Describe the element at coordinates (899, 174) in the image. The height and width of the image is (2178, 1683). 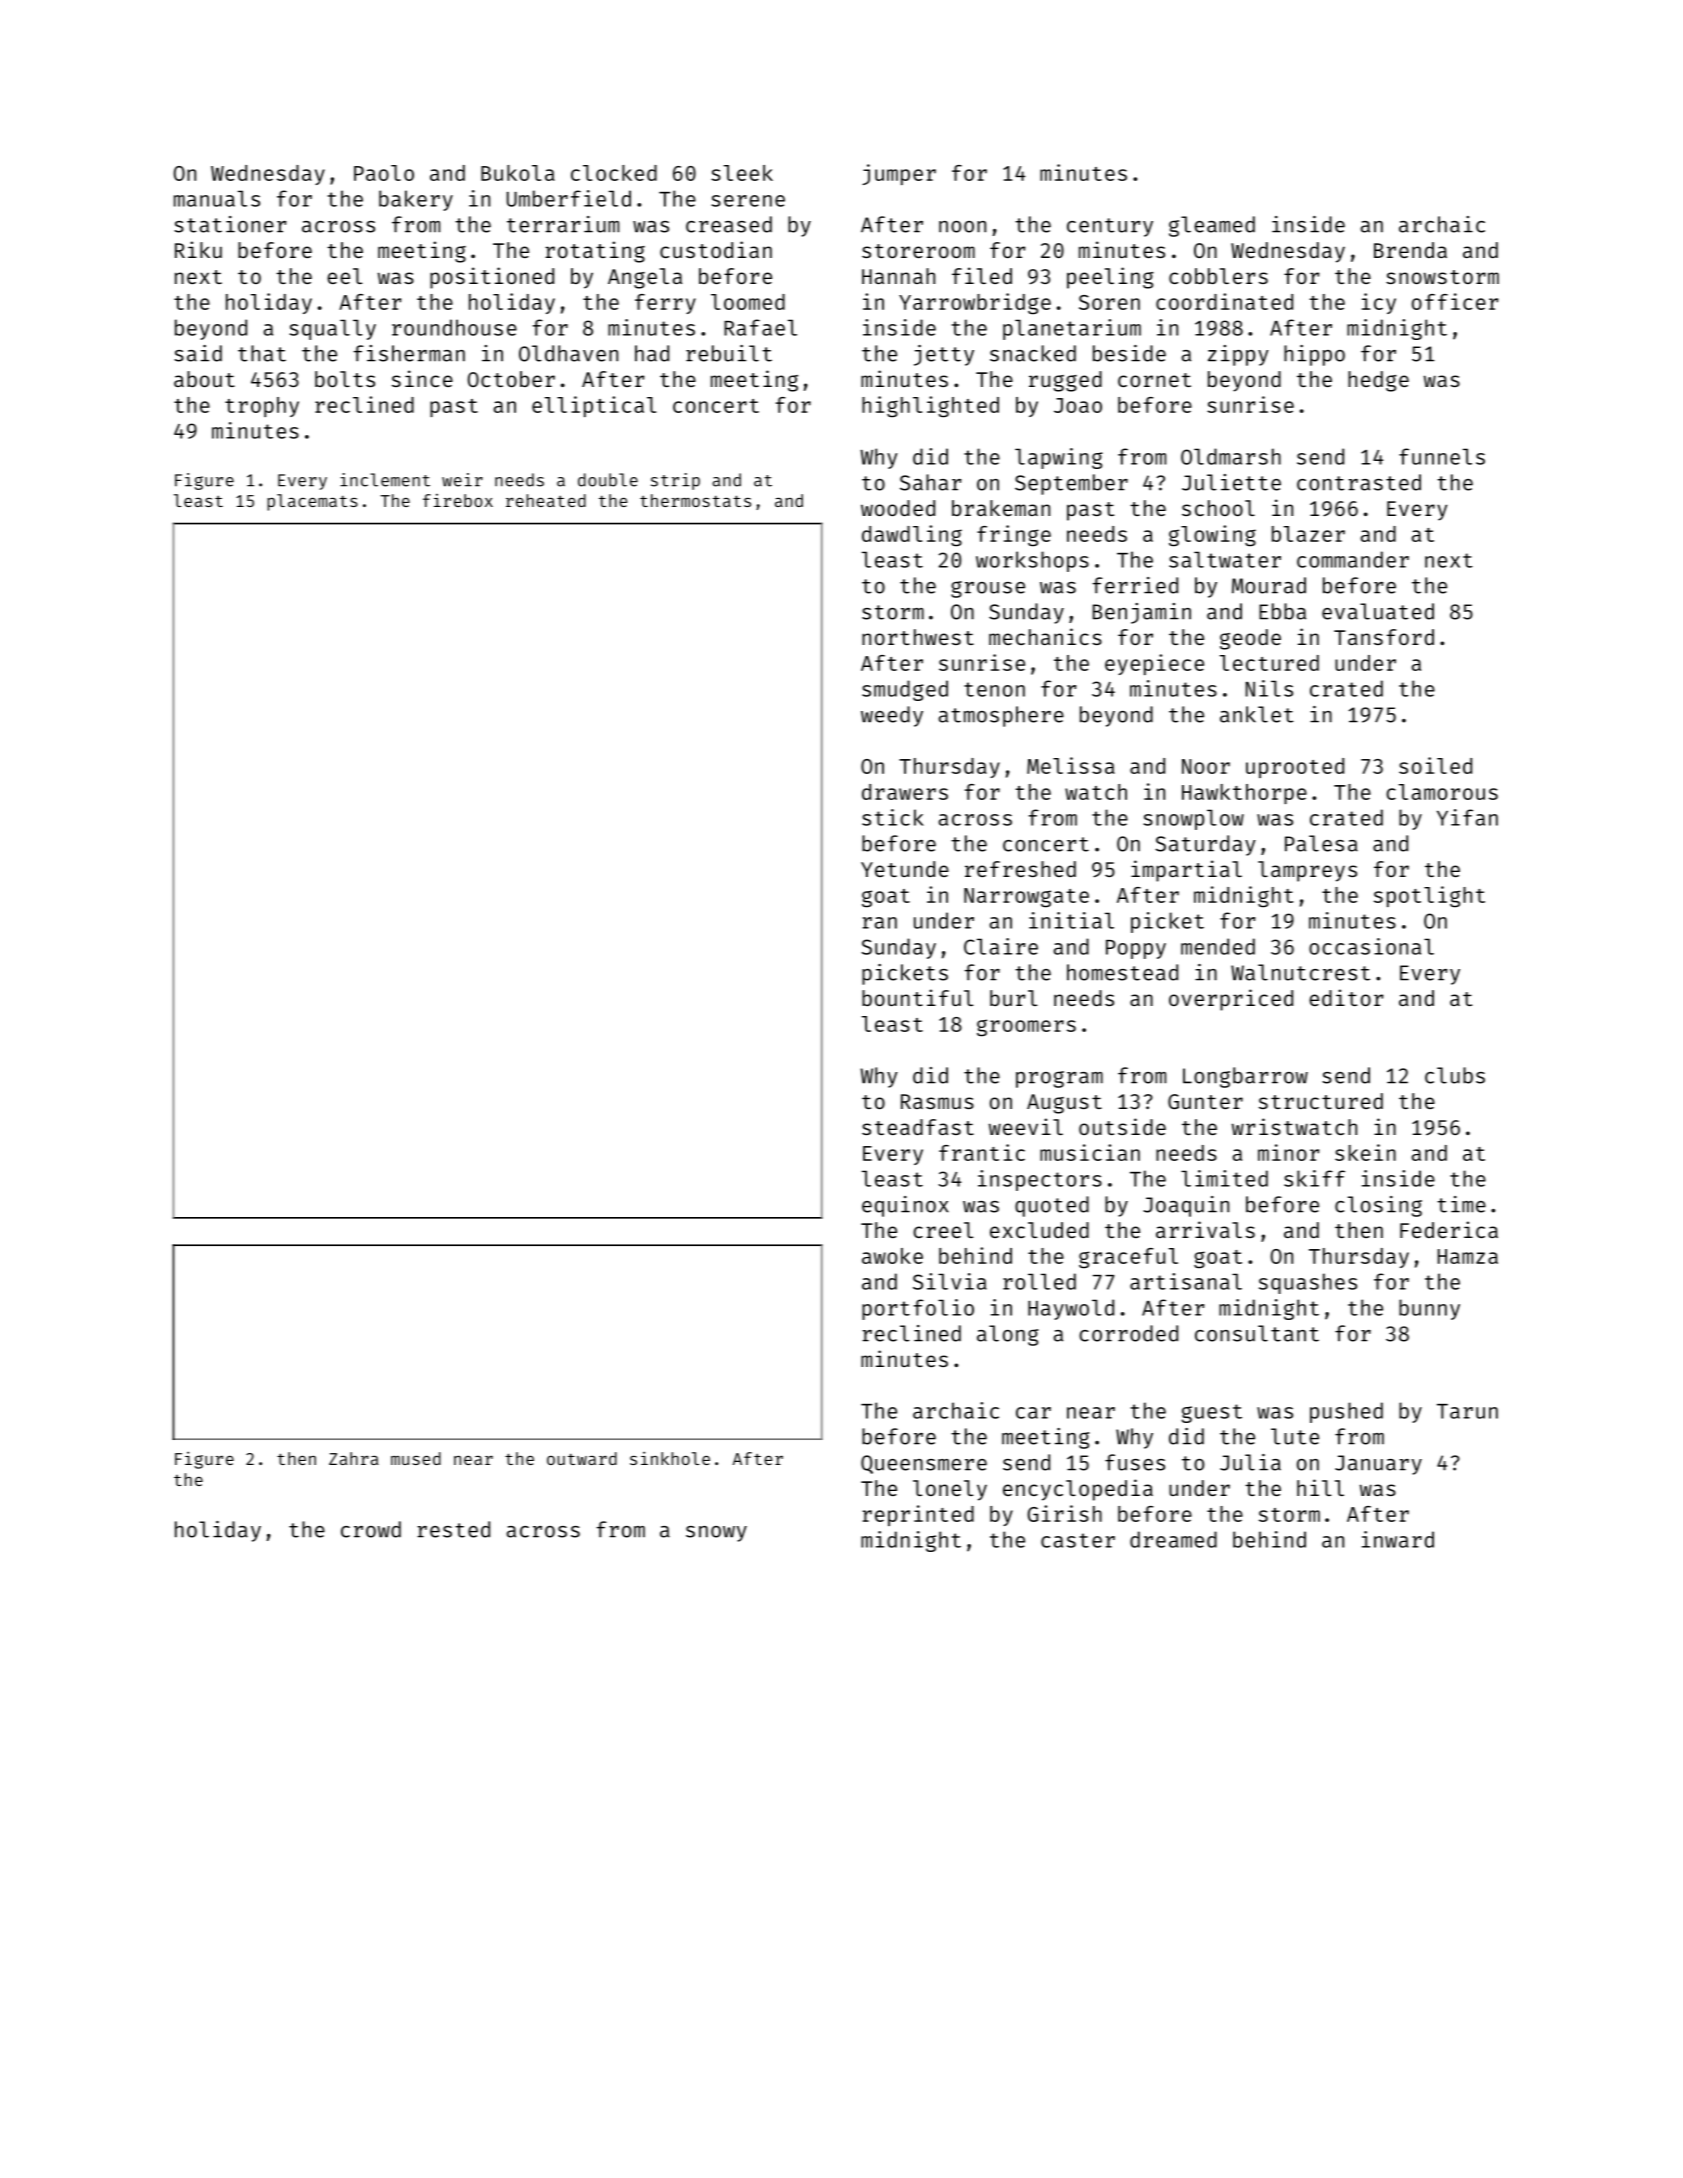
I see `jumper` at that location.
